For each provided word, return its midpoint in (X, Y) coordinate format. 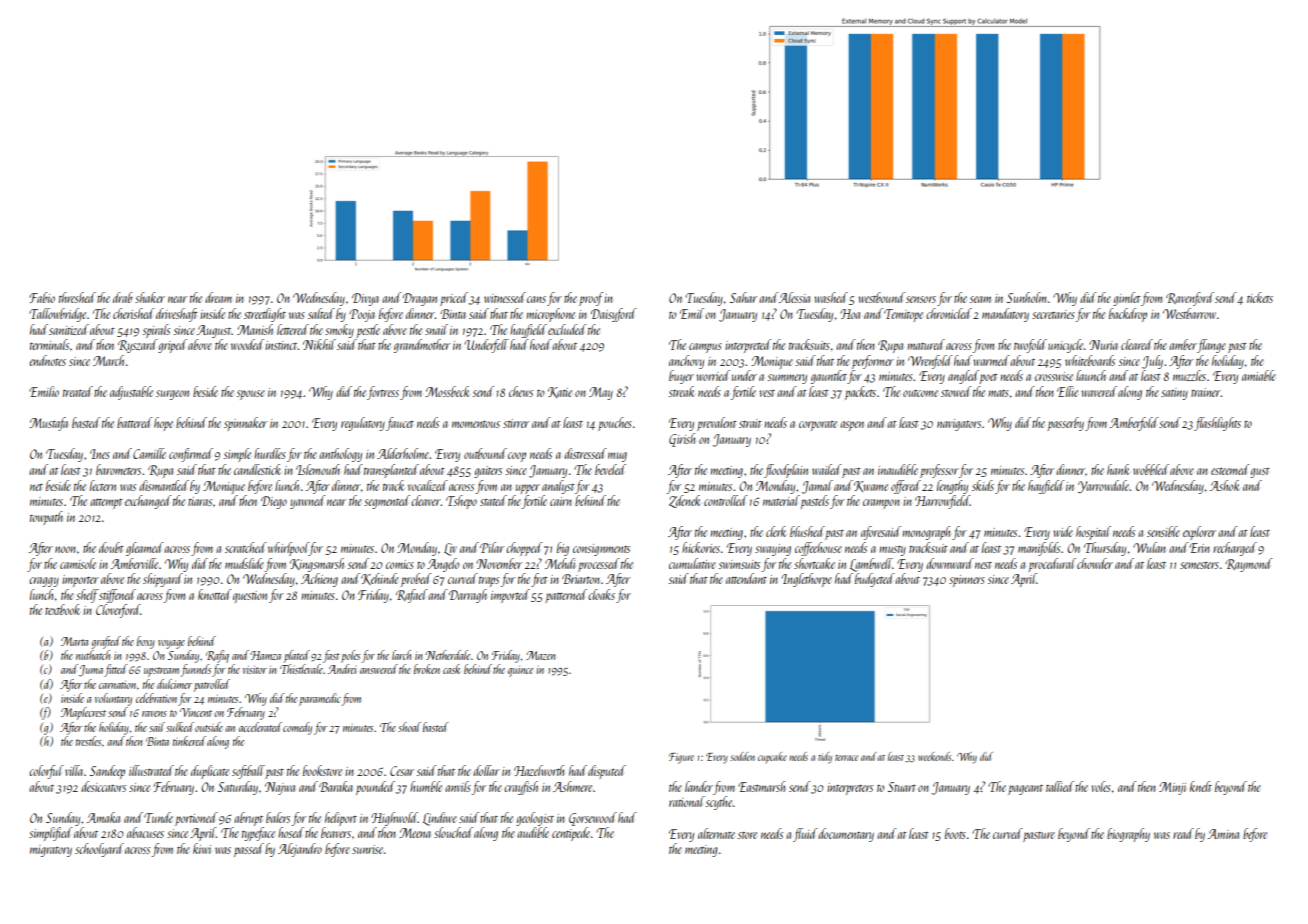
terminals (49, 344)
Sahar (743, 297)
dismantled (164, 485)
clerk (776, 531)
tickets (1260, 297)
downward (950, 563)
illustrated (151, 770)
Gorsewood (593, 819)
